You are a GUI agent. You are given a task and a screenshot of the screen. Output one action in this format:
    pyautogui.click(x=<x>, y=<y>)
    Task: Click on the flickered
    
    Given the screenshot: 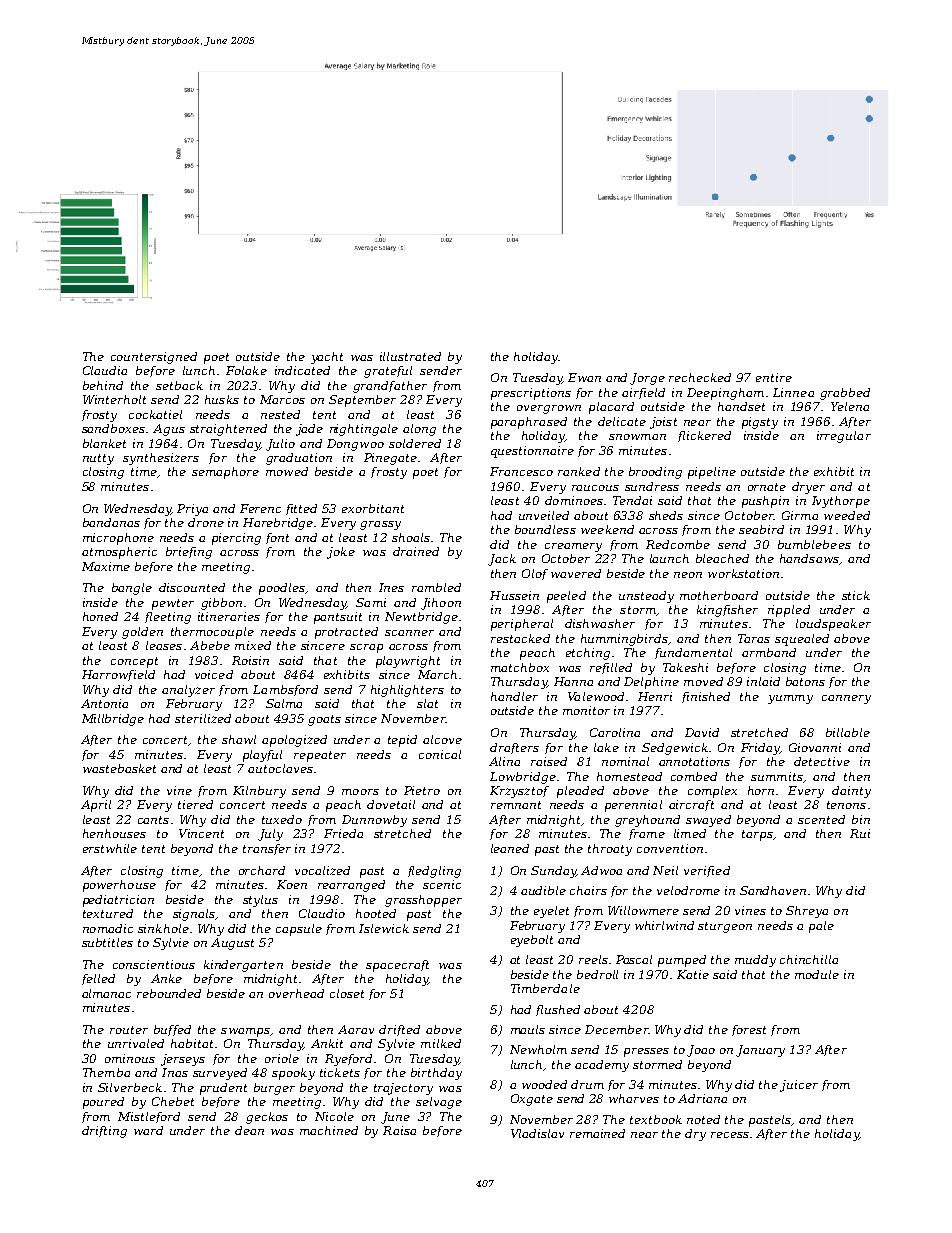 What is the action you would take?
    pyautogui.click(x=704, y=436)
